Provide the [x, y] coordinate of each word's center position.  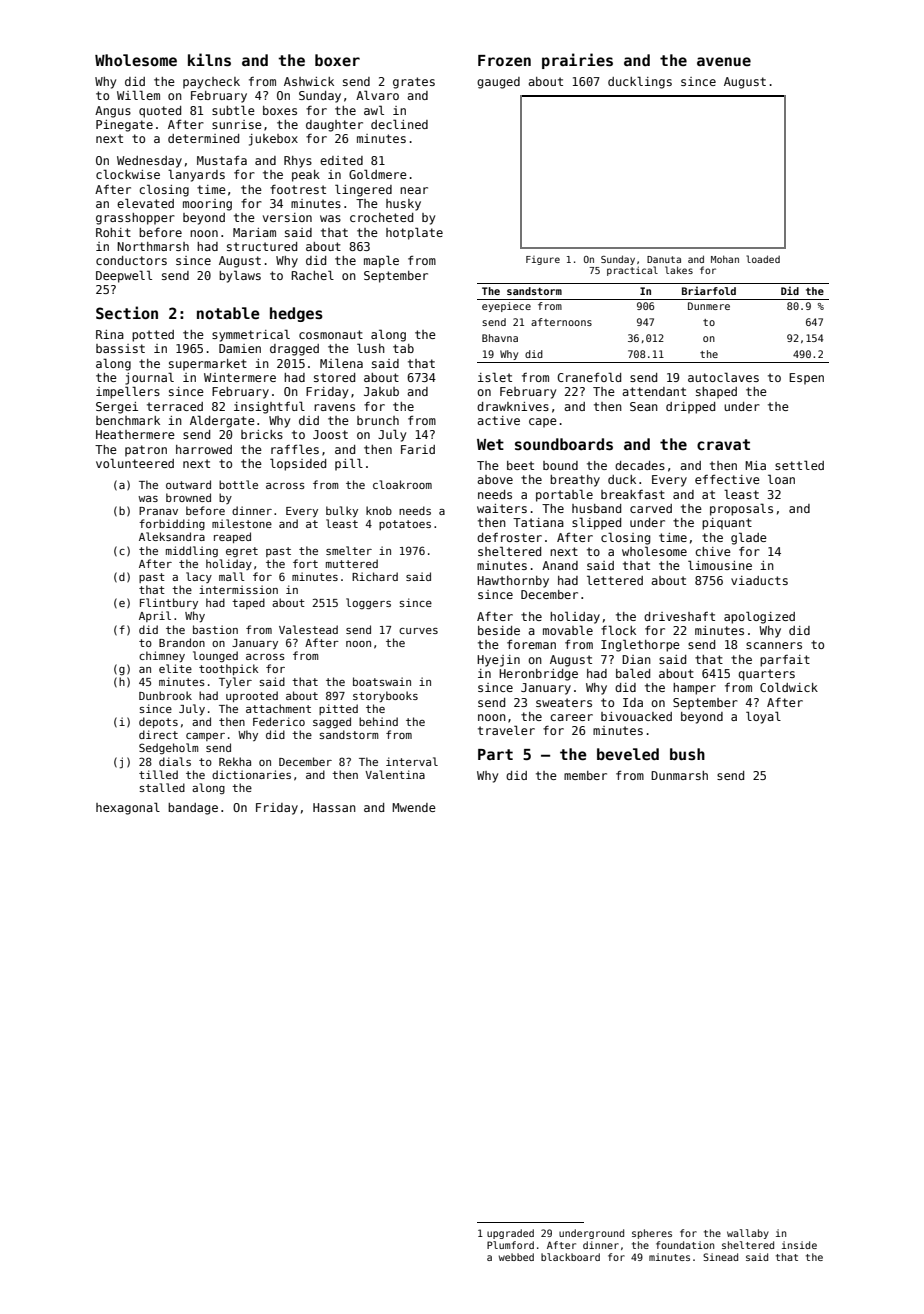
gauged [498, 83]
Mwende [414, 807]
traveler [506, 730]
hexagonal [128, 808]
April [155, 616]
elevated [145, 203]
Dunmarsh [679, 775]
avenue [724, 61]
